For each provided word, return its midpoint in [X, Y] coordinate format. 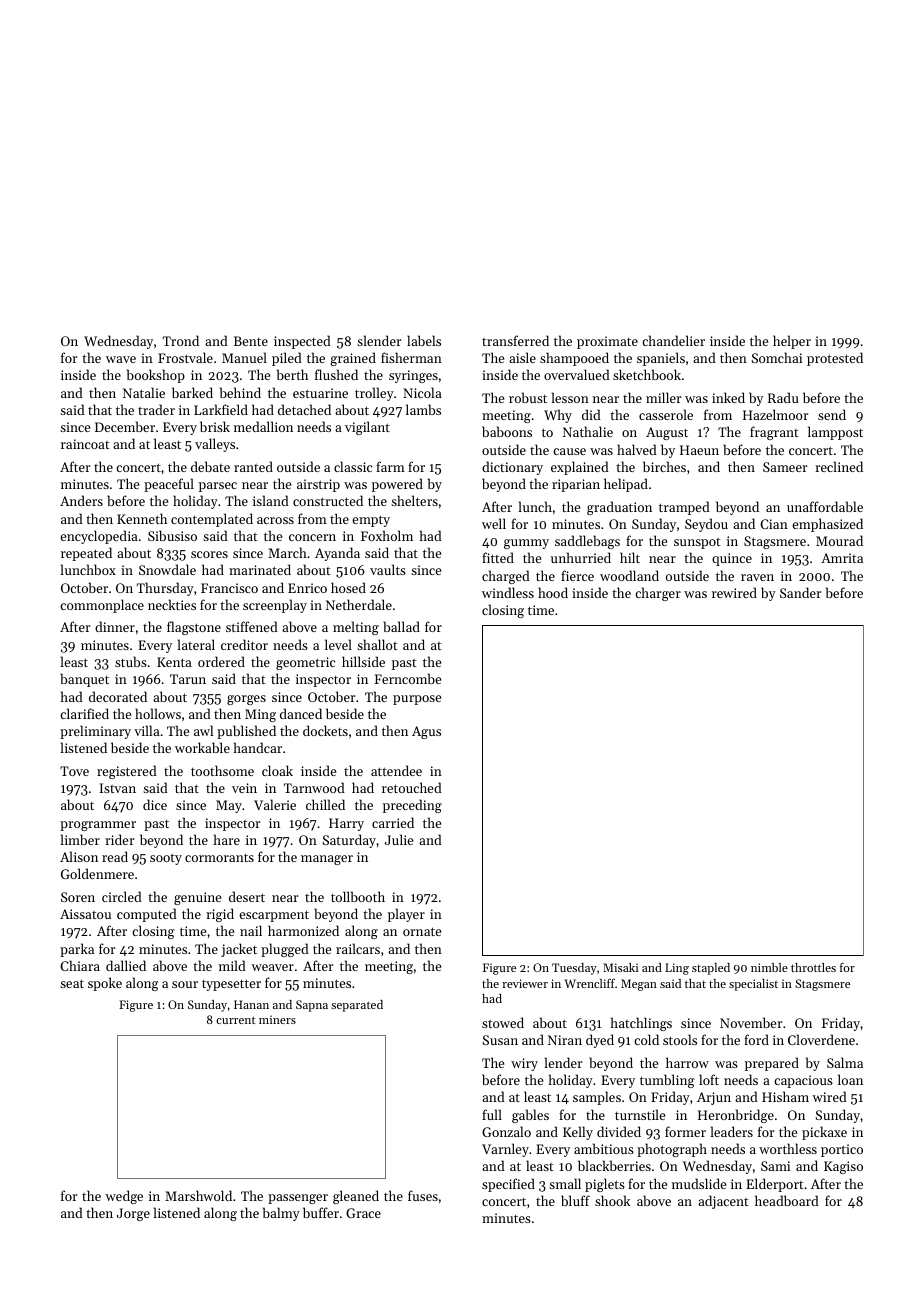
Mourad [839, 540]
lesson [570, 397]
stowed [503, 1022]
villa [147, 730]
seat [72, 983]
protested [835, 359]
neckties [172, 604]
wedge [124, 1197]
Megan [639, 985]
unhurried [581, 557]
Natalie [144, 392]
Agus [426, 732]
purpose [417, 700]
